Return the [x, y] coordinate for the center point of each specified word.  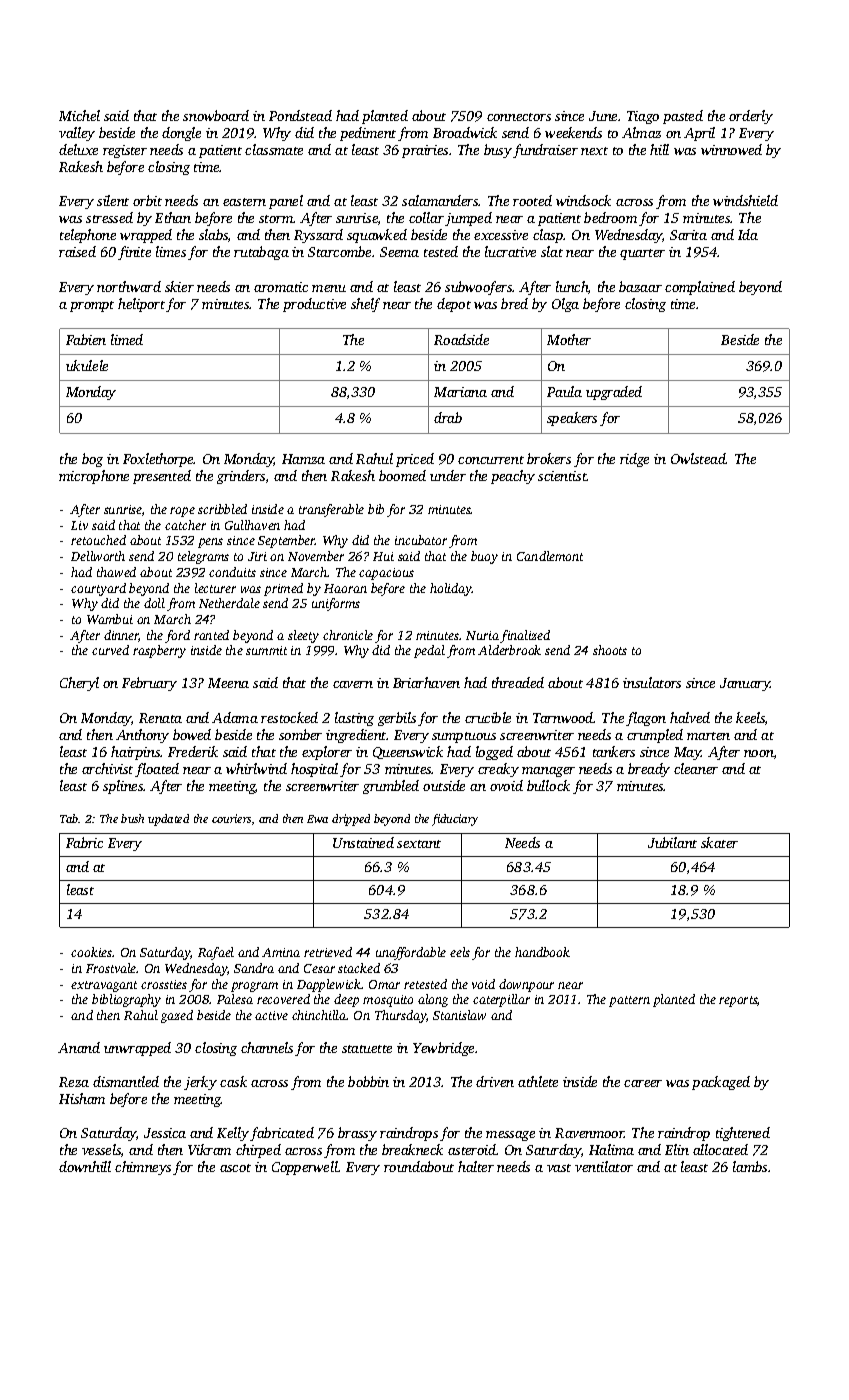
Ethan [173, 217]
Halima [611, 1149]
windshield [745, 200]
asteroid [472, 1149]
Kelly [233, 1134]
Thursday [400, 1016]
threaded [518, 682]
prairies [425, 151]
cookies [91, 952]
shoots [610, 650]
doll [154, 603]
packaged [721, 1083]
